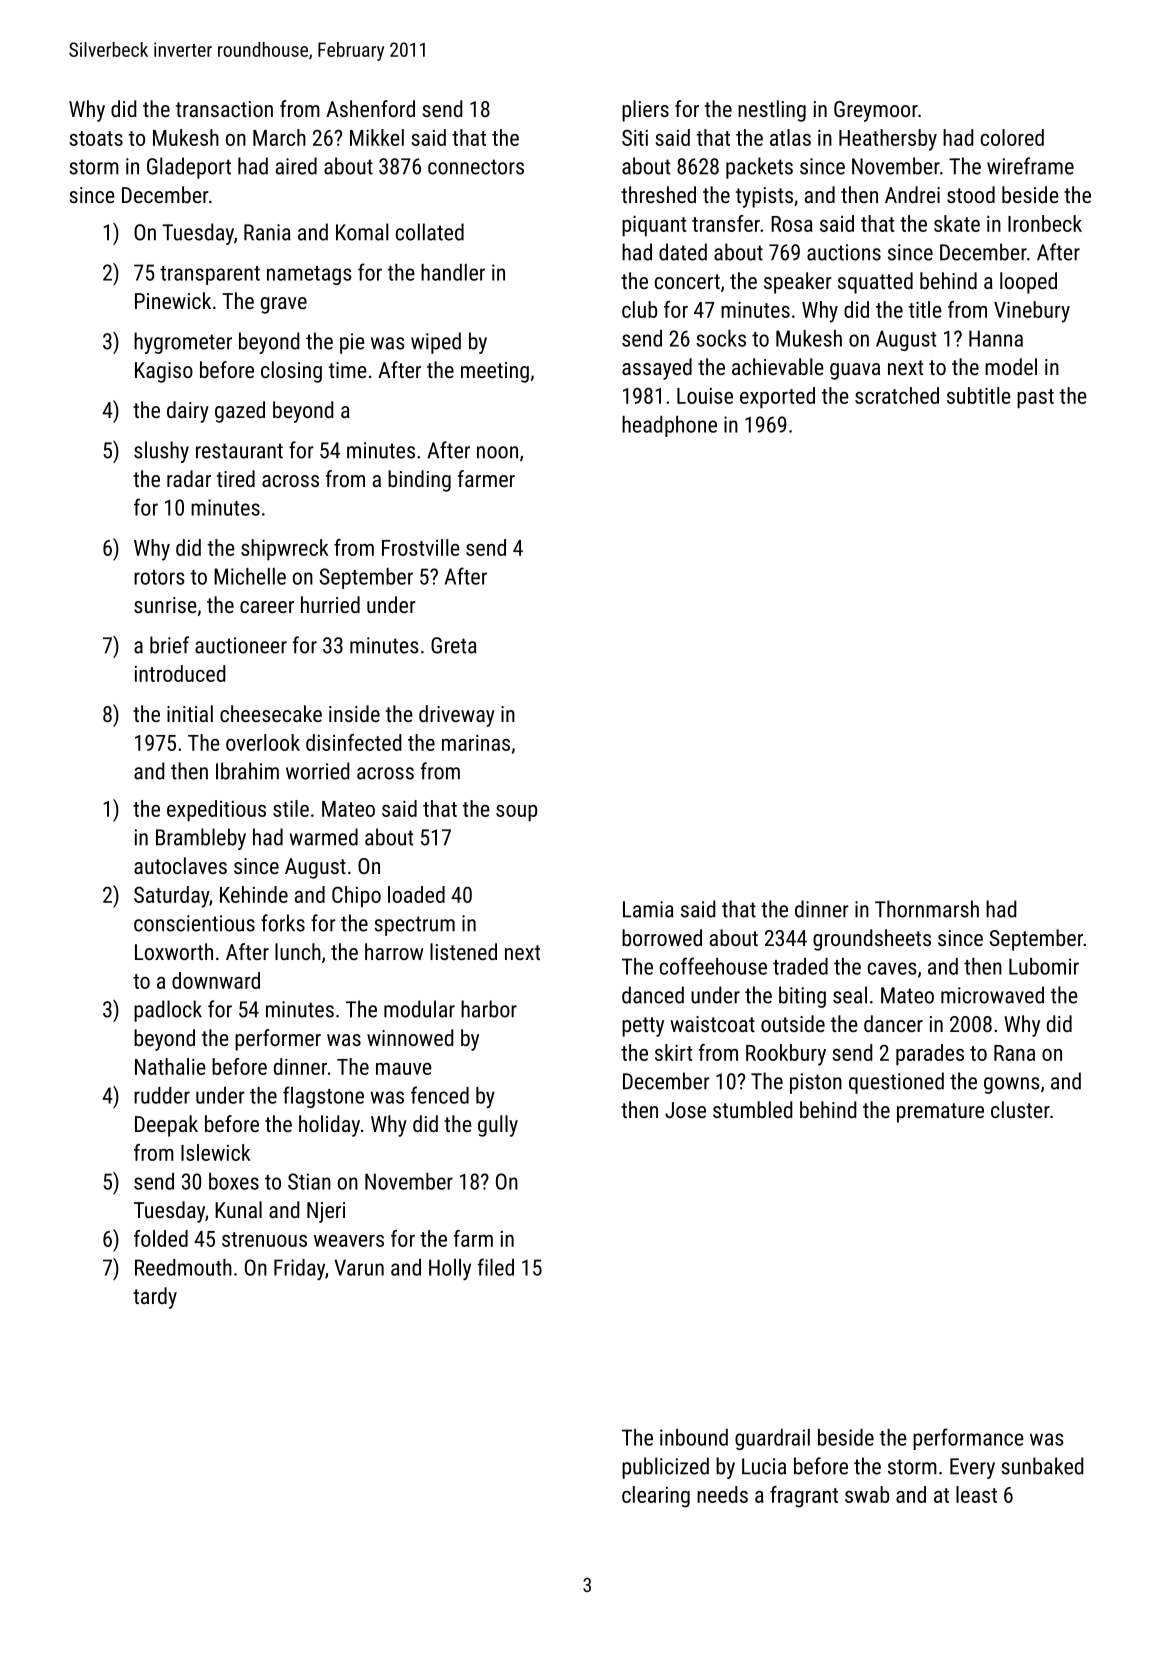 The image size is (1165, 1654). I want to click on swab, so click(867, 1494).
